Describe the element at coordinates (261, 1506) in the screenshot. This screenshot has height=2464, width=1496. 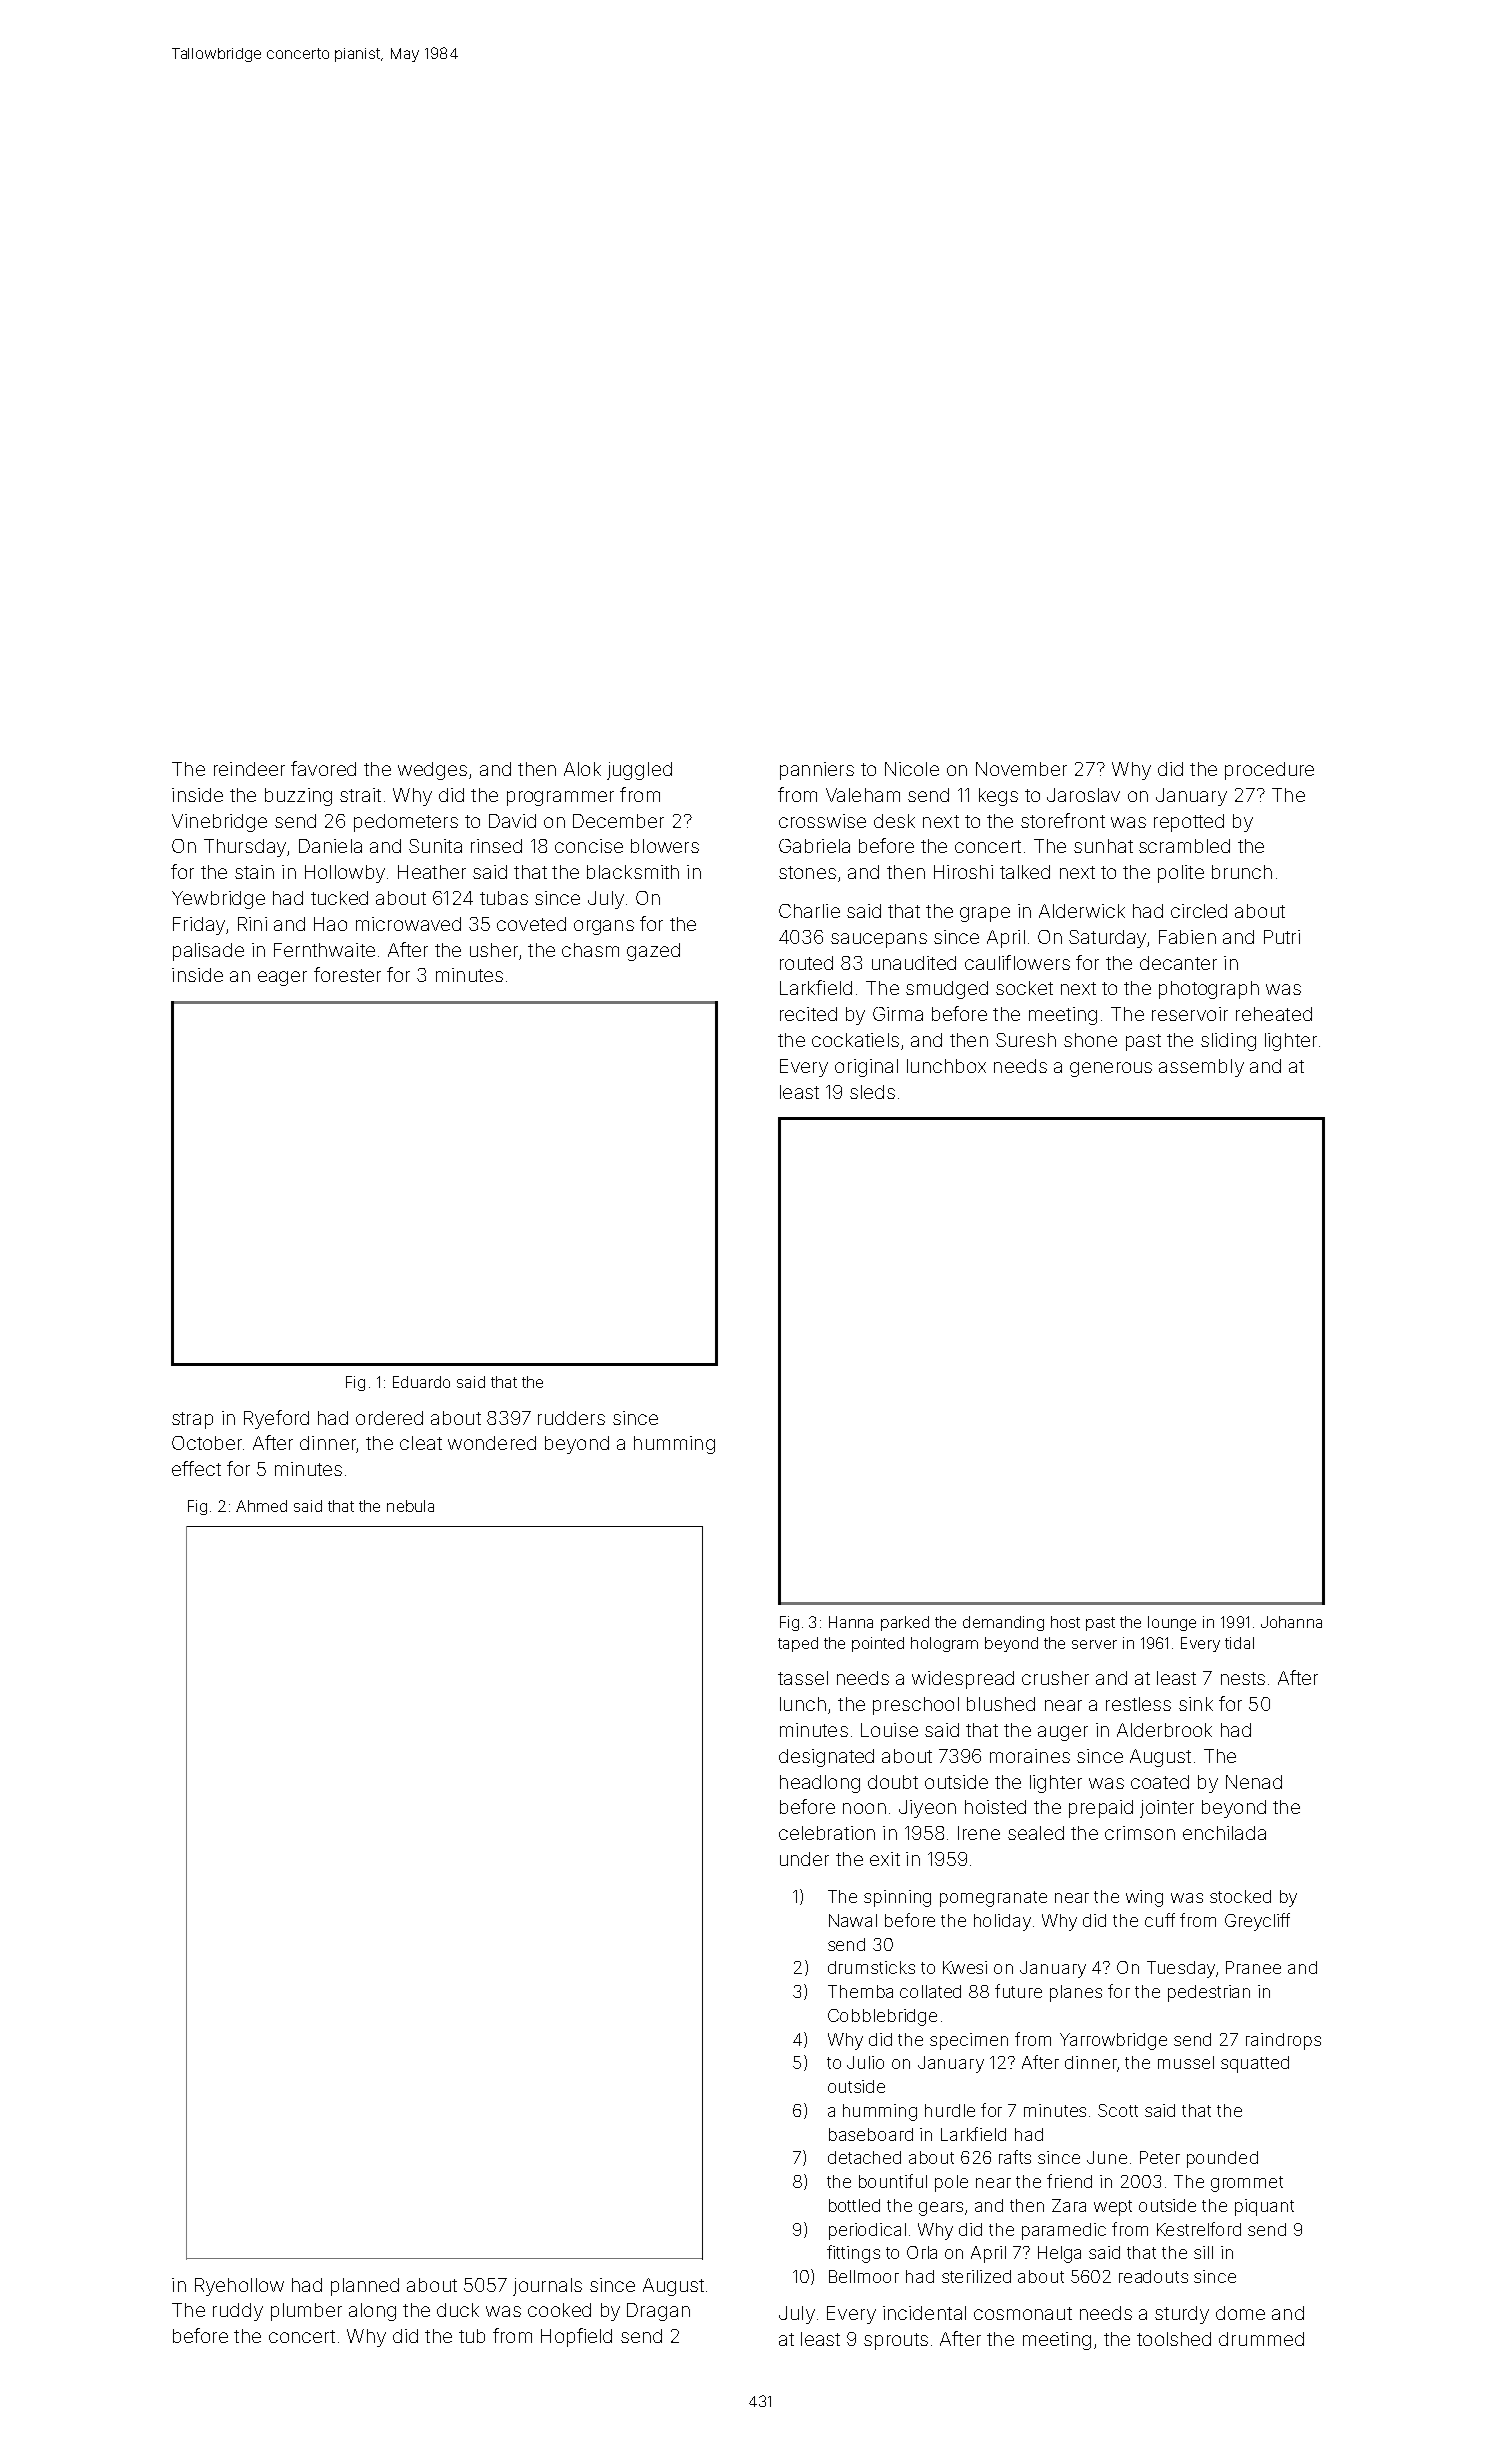
I see `Ahmed` at that location.
